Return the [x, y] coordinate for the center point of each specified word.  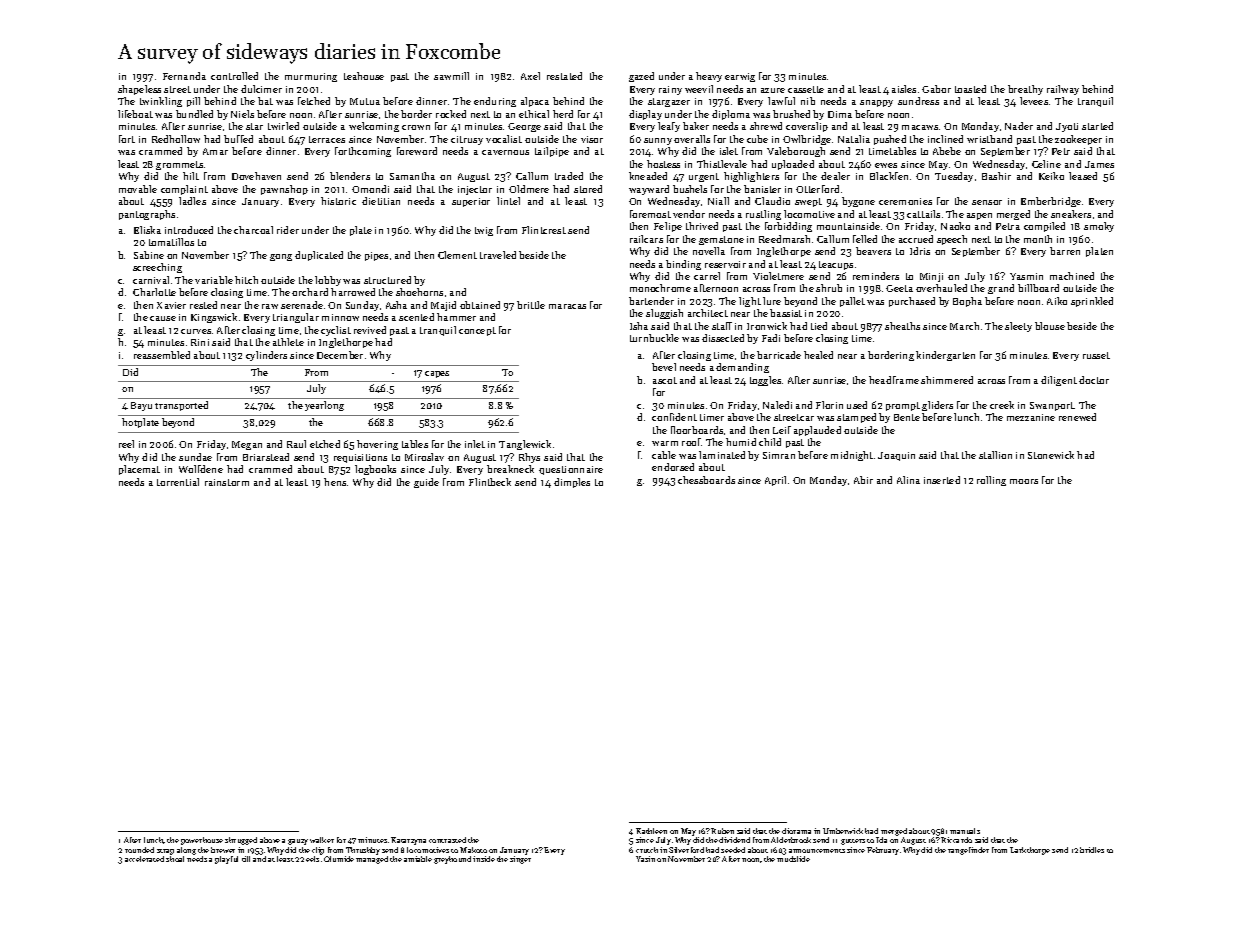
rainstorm [227, 482]
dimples [572, 483]
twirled [283, 126]
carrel [707, 276]
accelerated [144, 859]
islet [729, 151]
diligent [1059, 381]
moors [1024, 481]
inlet [475, 444]
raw [270, 306]
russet [1096, 355]
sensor [987, 202]
